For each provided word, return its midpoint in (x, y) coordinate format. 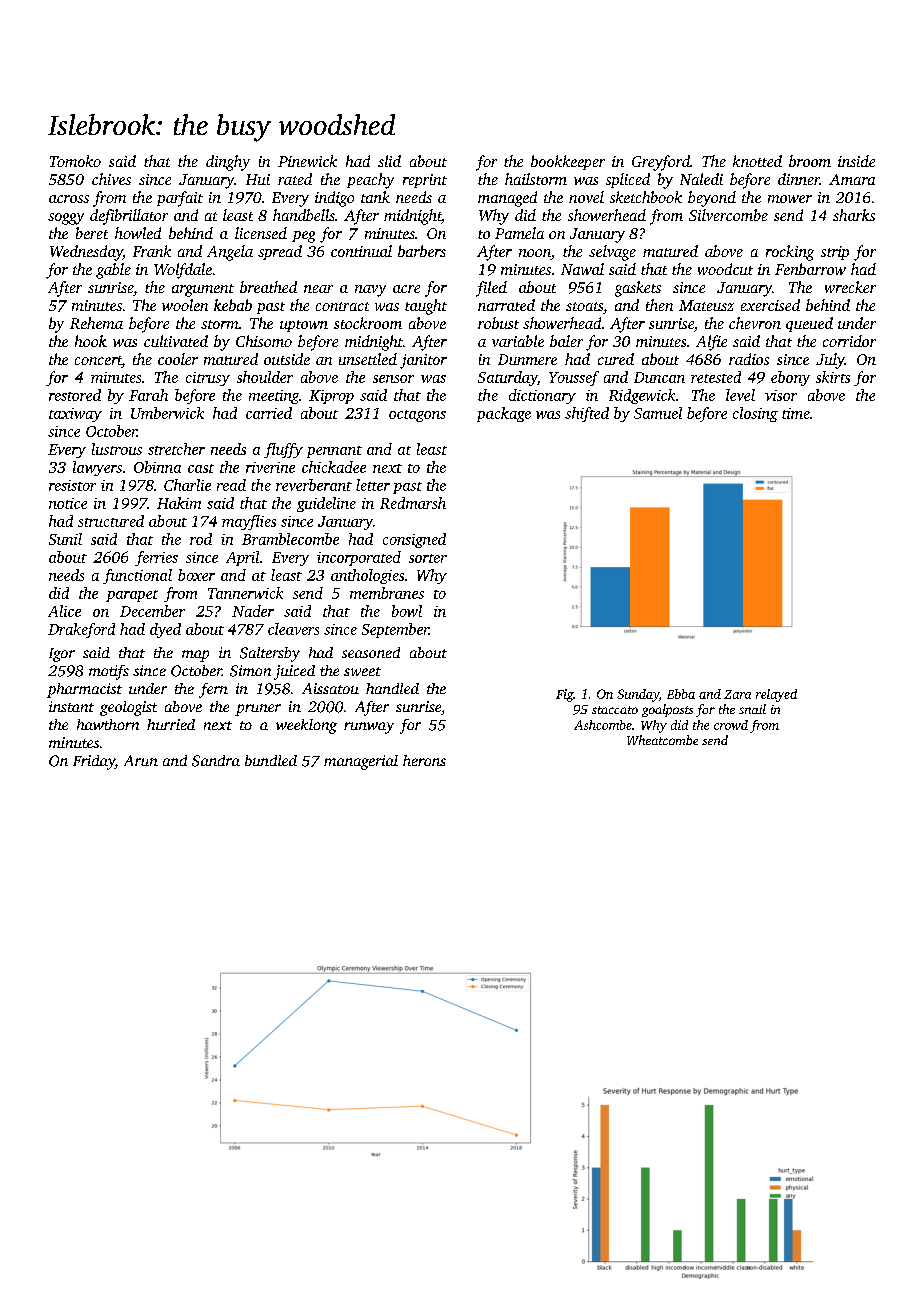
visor (781, 395)
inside (856, 161)
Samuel (658, 413)
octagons (417, 416)
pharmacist (84, 690)
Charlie (187, 485)
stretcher (176, 449)
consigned (414, 540)
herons (424, 760)
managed (507, 199)
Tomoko (75, 161)
